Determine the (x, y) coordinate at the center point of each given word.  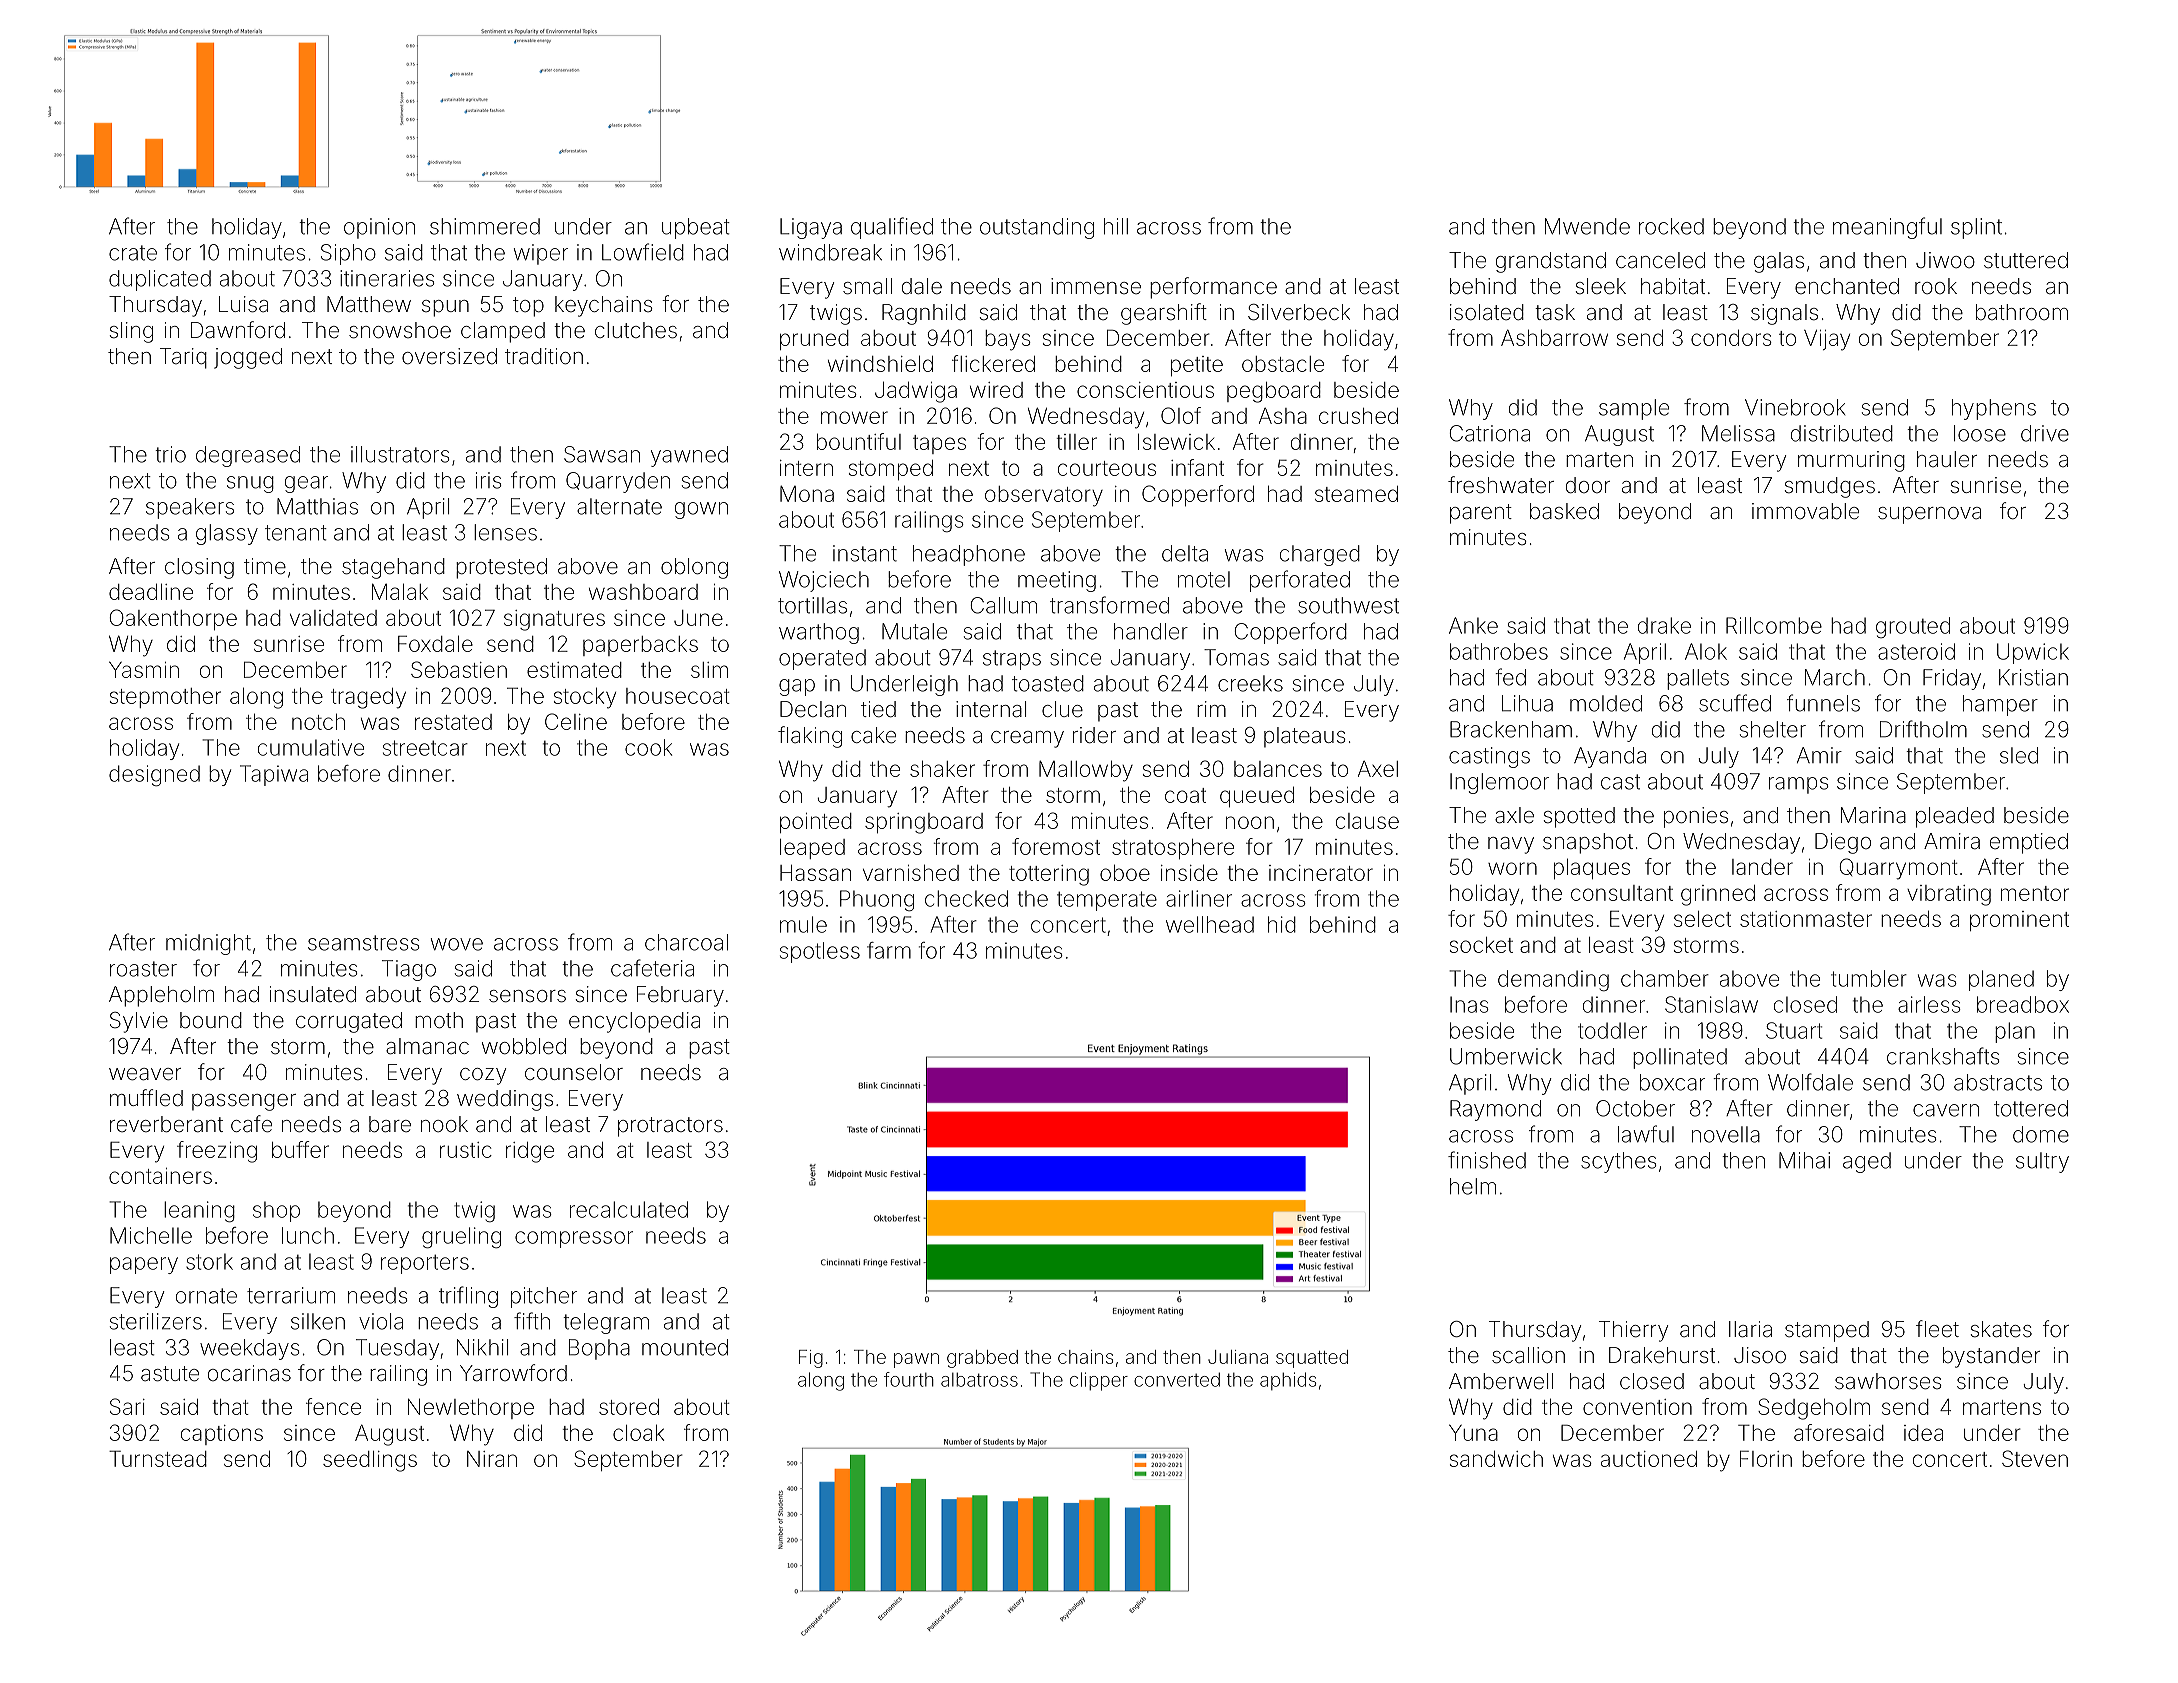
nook (444, 1124)
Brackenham (1511, 729)
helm (1473, 1186)
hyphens (1994, 409)
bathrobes (1499, 651)
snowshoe (400, 330)
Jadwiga (916, 392)
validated (333, 618)
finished (1487, 1160)
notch (318, 722)
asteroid (1916, 651)
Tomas (1236, 657)
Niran (492, 1459)
